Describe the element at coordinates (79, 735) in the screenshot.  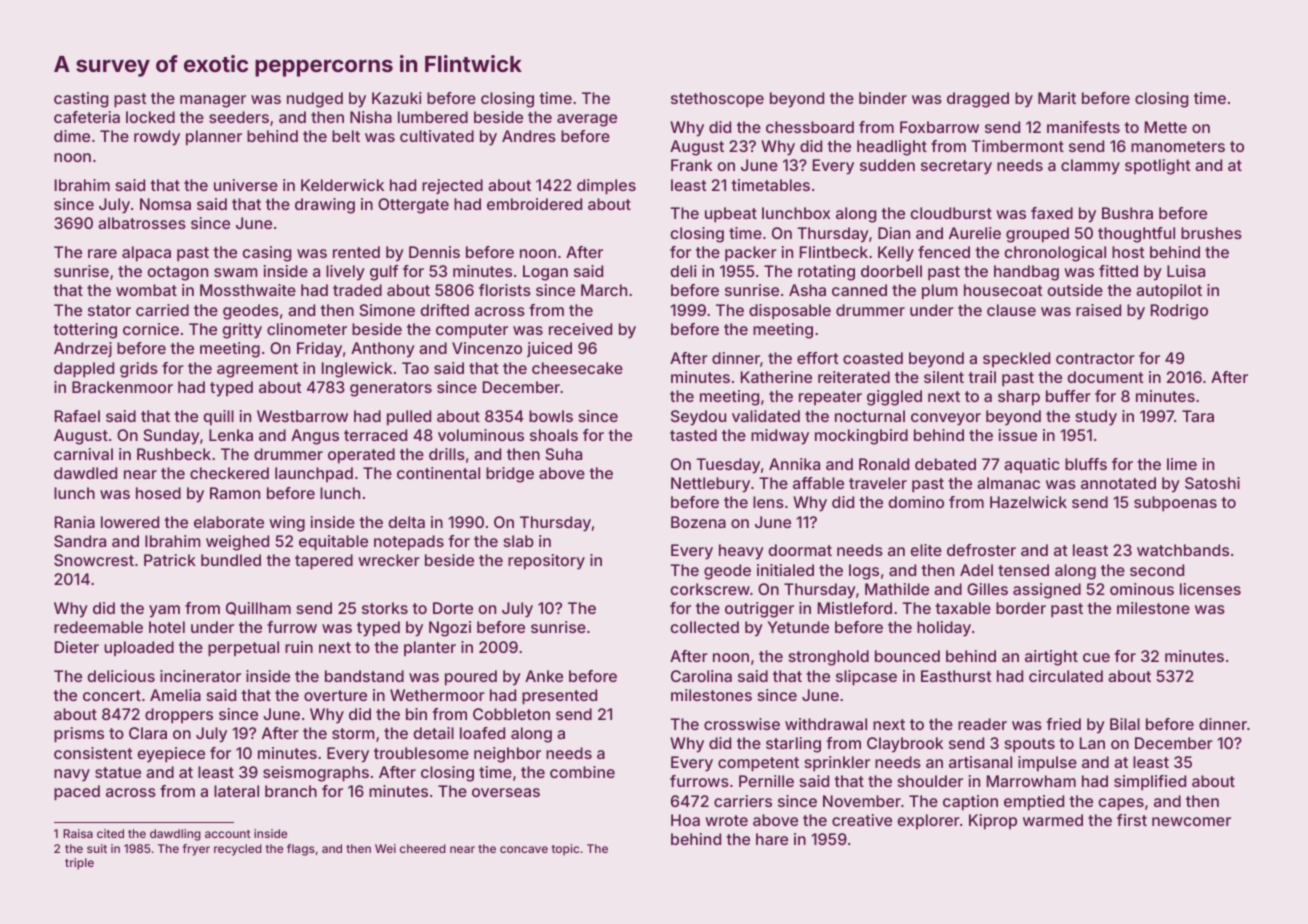
I see `prisms` at that location.
